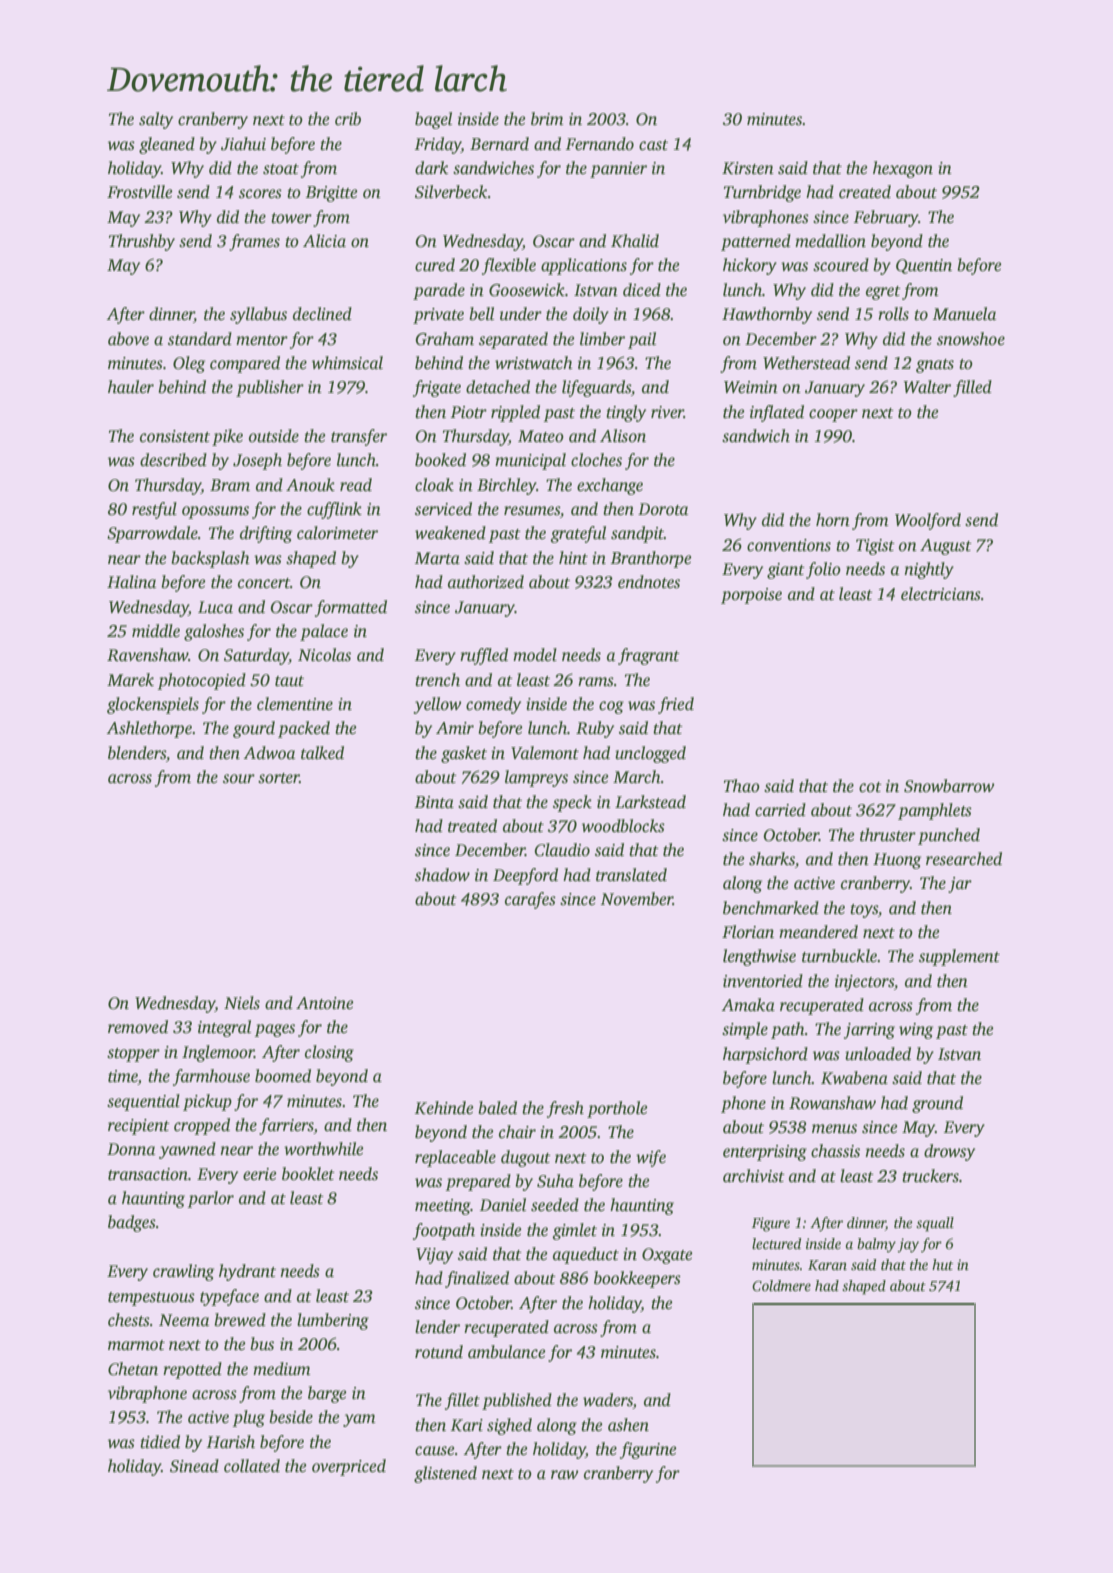 This image has height=1573, width=1113. I want to click on hut, so click(942, 1264).
